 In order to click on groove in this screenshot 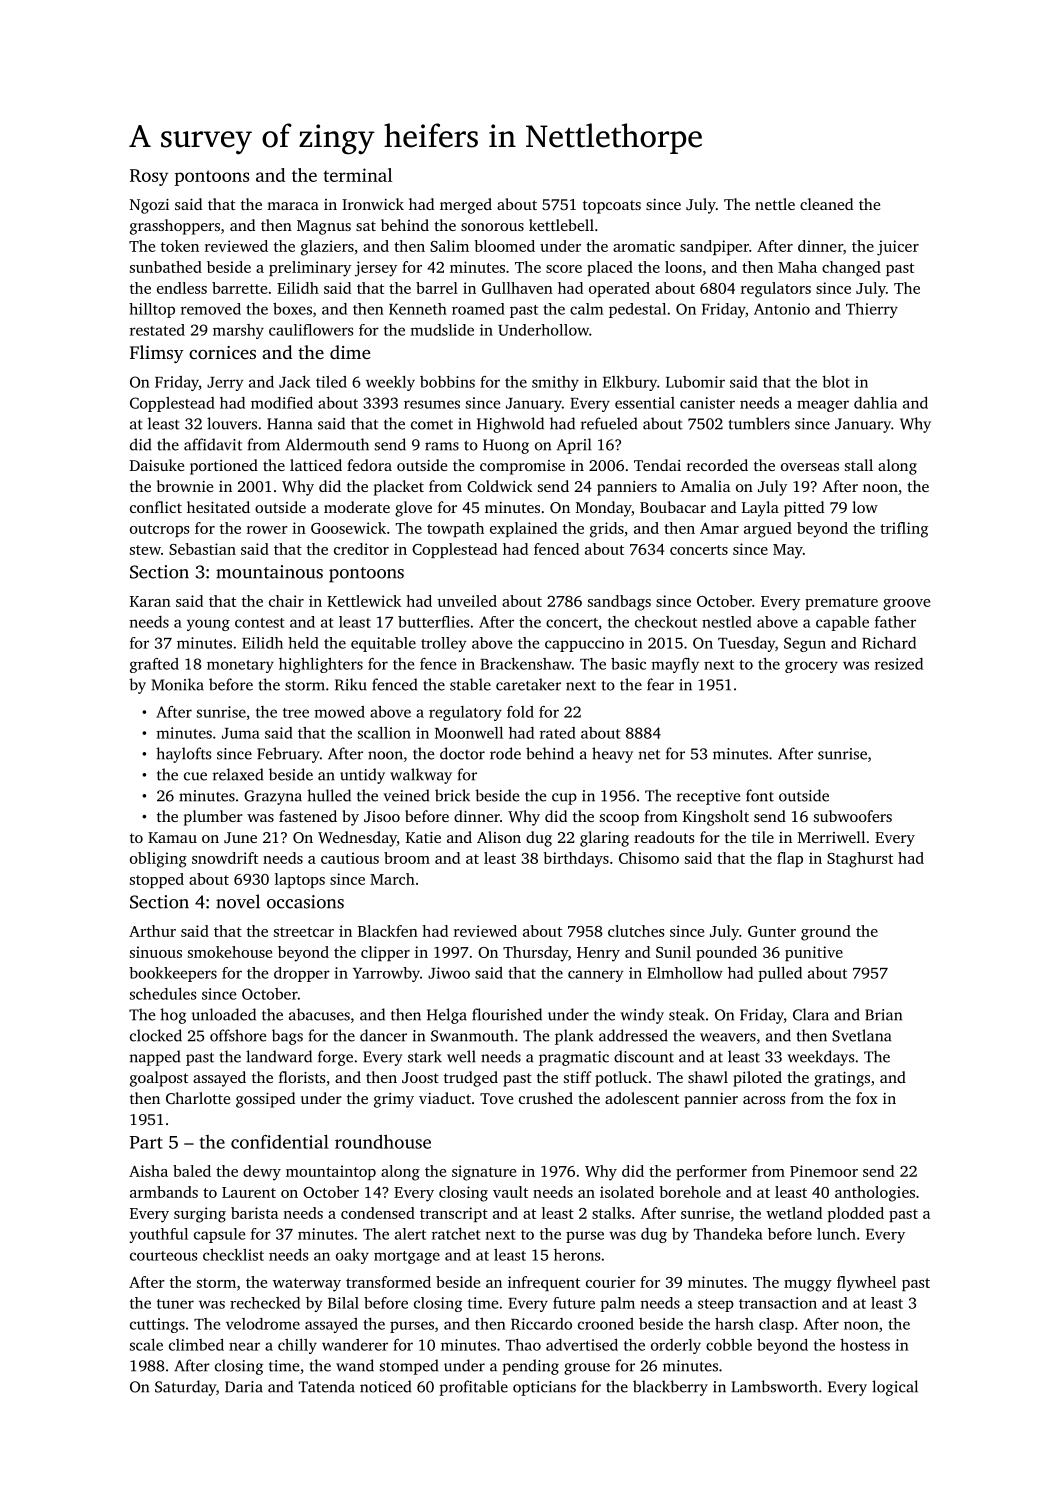, I will do `click(907, 605)`.
